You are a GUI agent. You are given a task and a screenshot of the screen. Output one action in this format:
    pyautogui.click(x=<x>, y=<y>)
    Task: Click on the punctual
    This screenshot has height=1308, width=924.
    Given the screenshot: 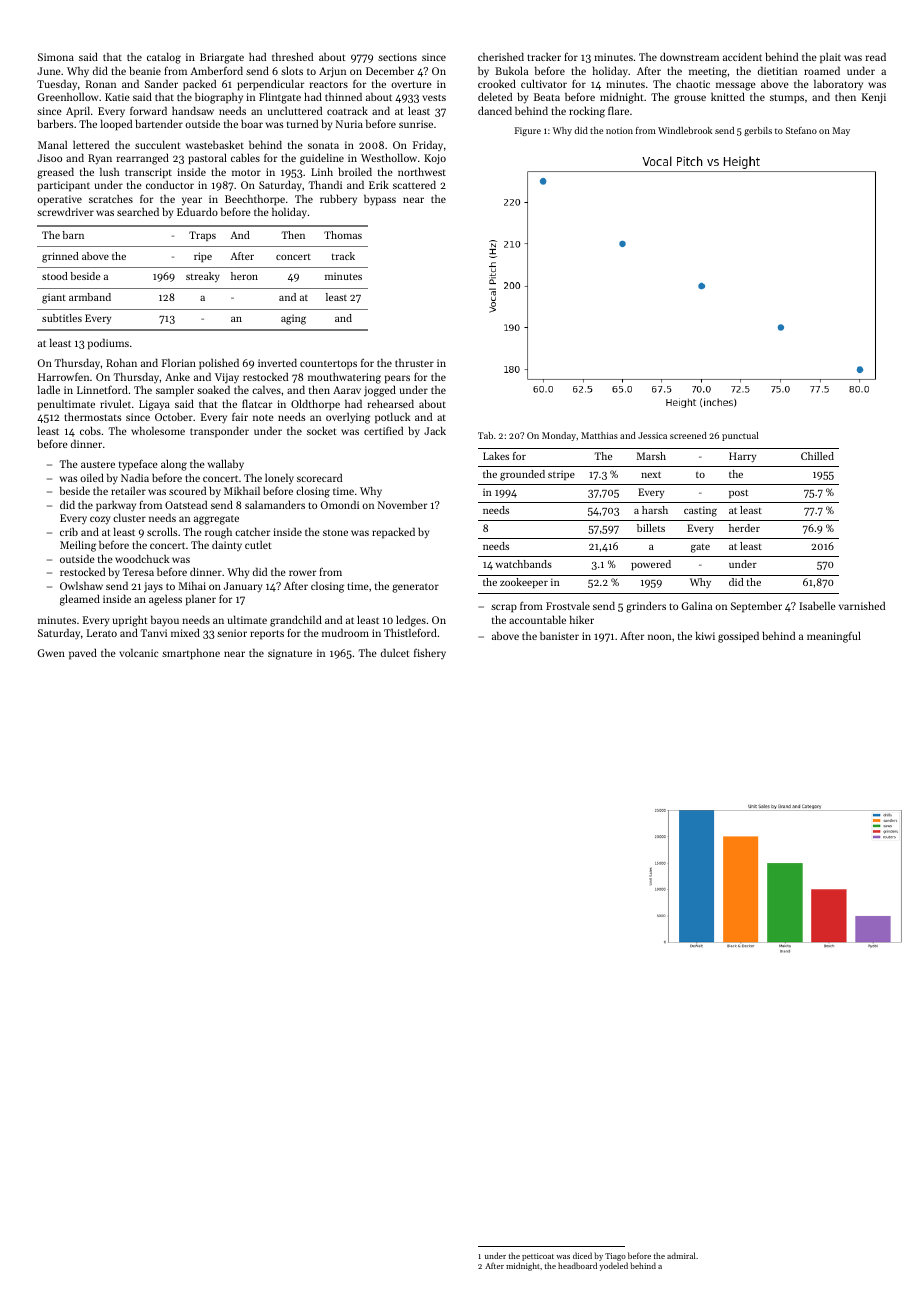 What is the action you would take?
    pyautogui.click(x=740, y=436)
